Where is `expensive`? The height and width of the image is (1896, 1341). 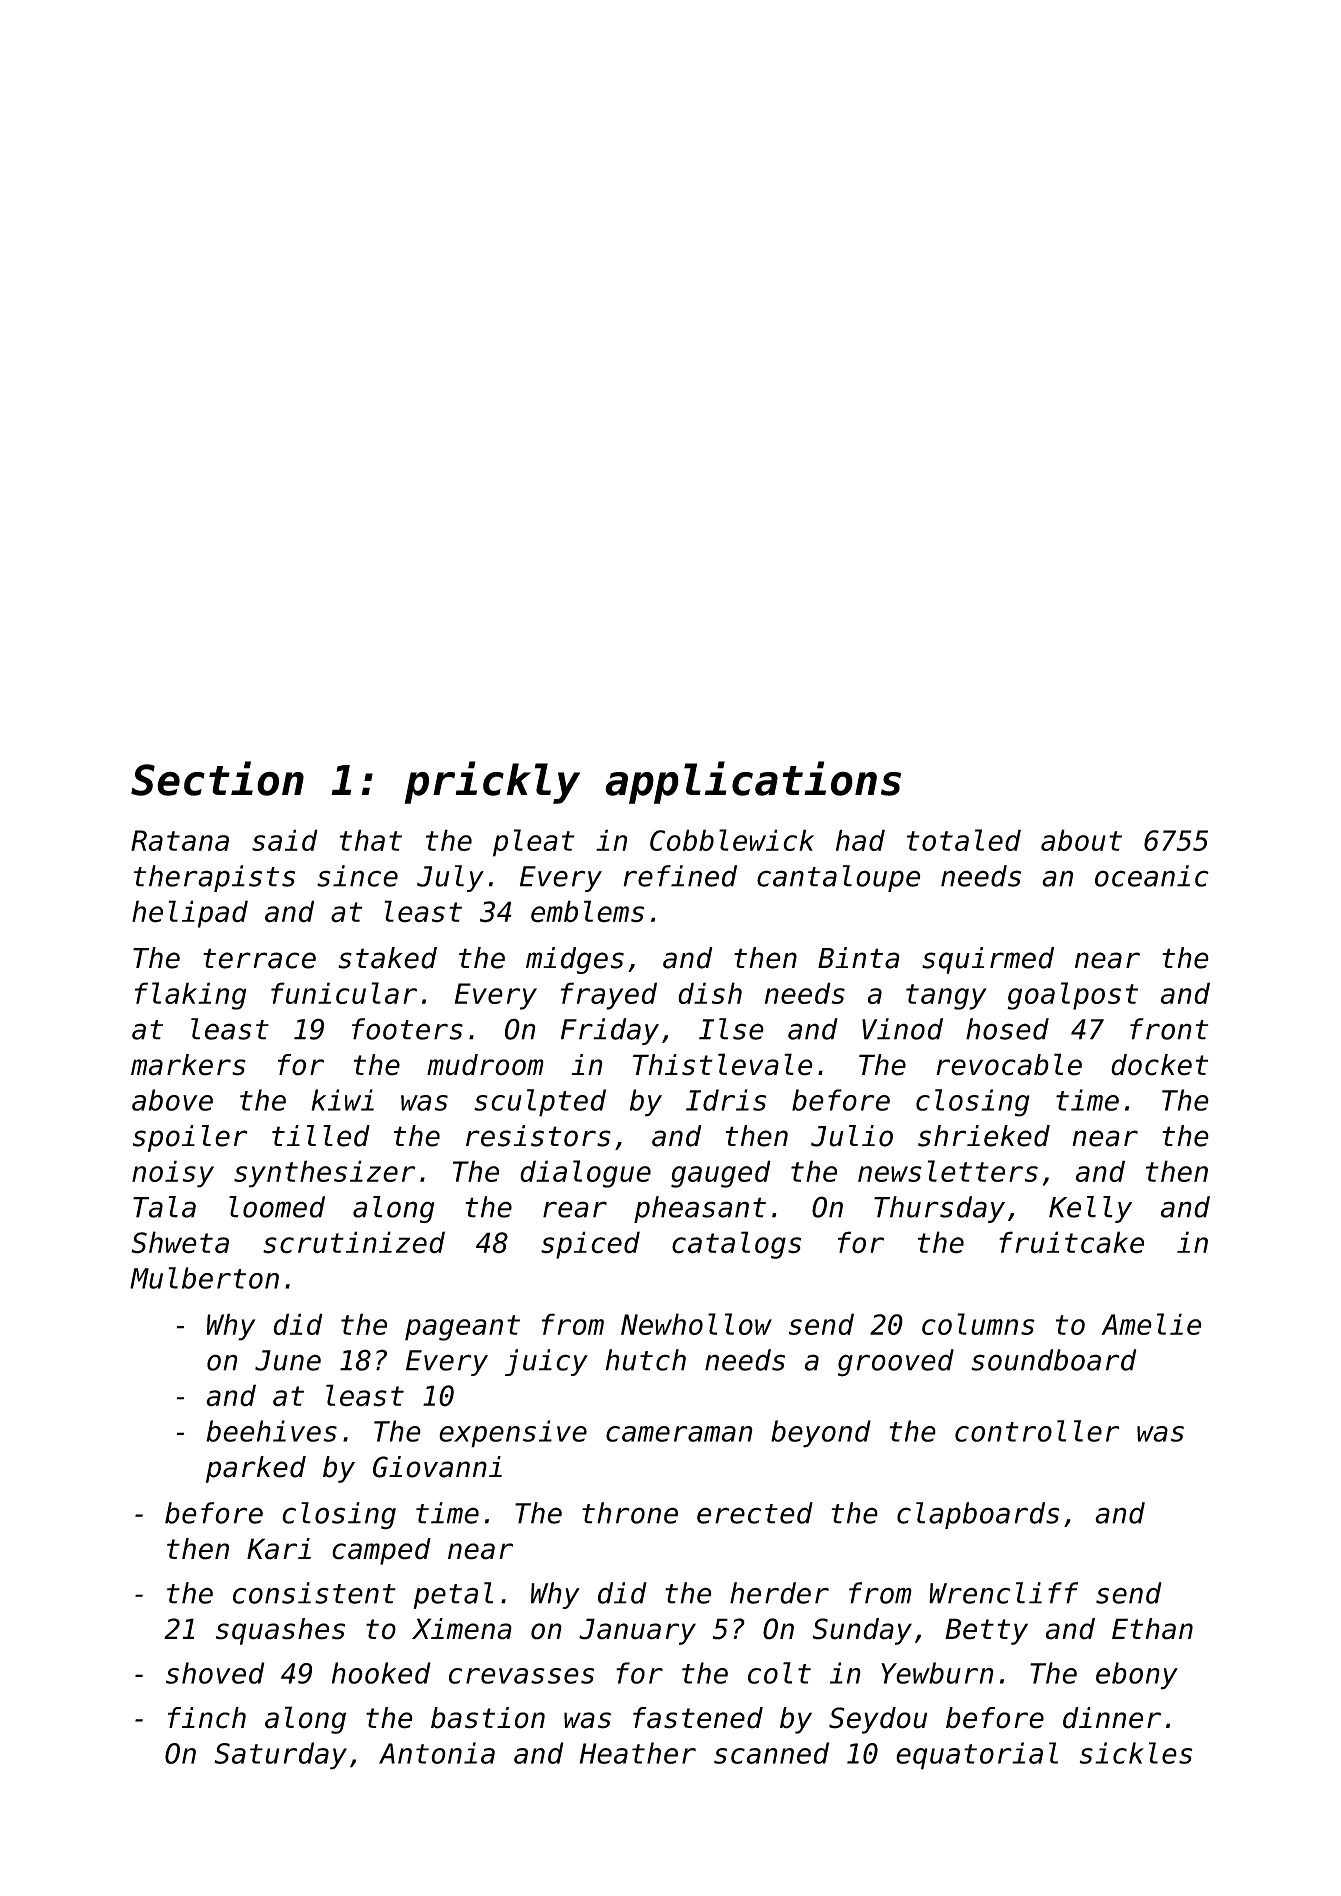
expensive is located at coordinates (513, 1434).
